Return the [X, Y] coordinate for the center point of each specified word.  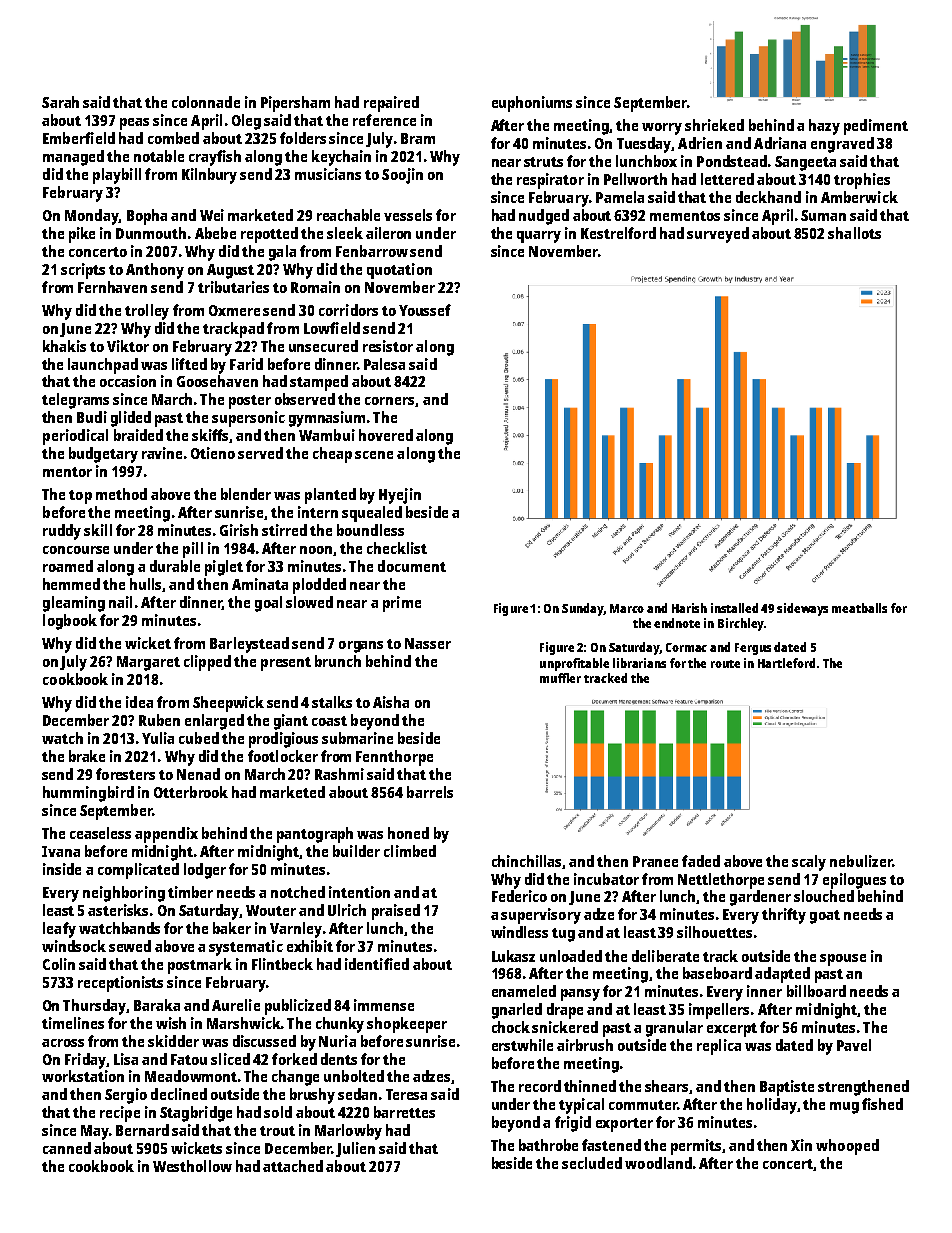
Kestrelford [618, 233]
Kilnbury [209, 176]
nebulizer [861, 861]
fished [882, 1104]
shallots [854, 233]
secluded [592, 1163]
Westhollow [192, 1166]
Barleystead [249, 645]
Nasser [428, 643]
